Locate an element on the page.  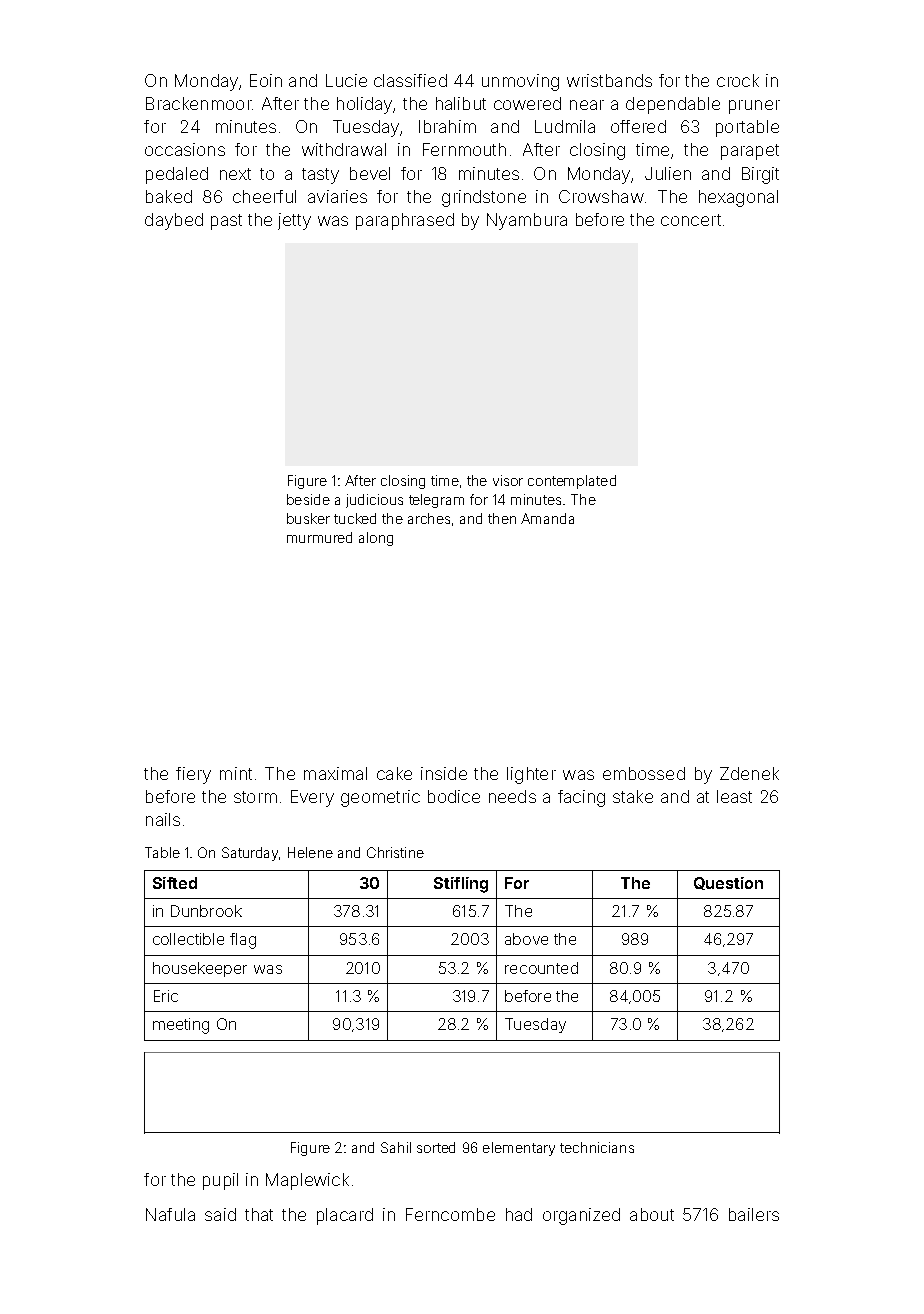
contemplated is located at coordinates (572, 482).
